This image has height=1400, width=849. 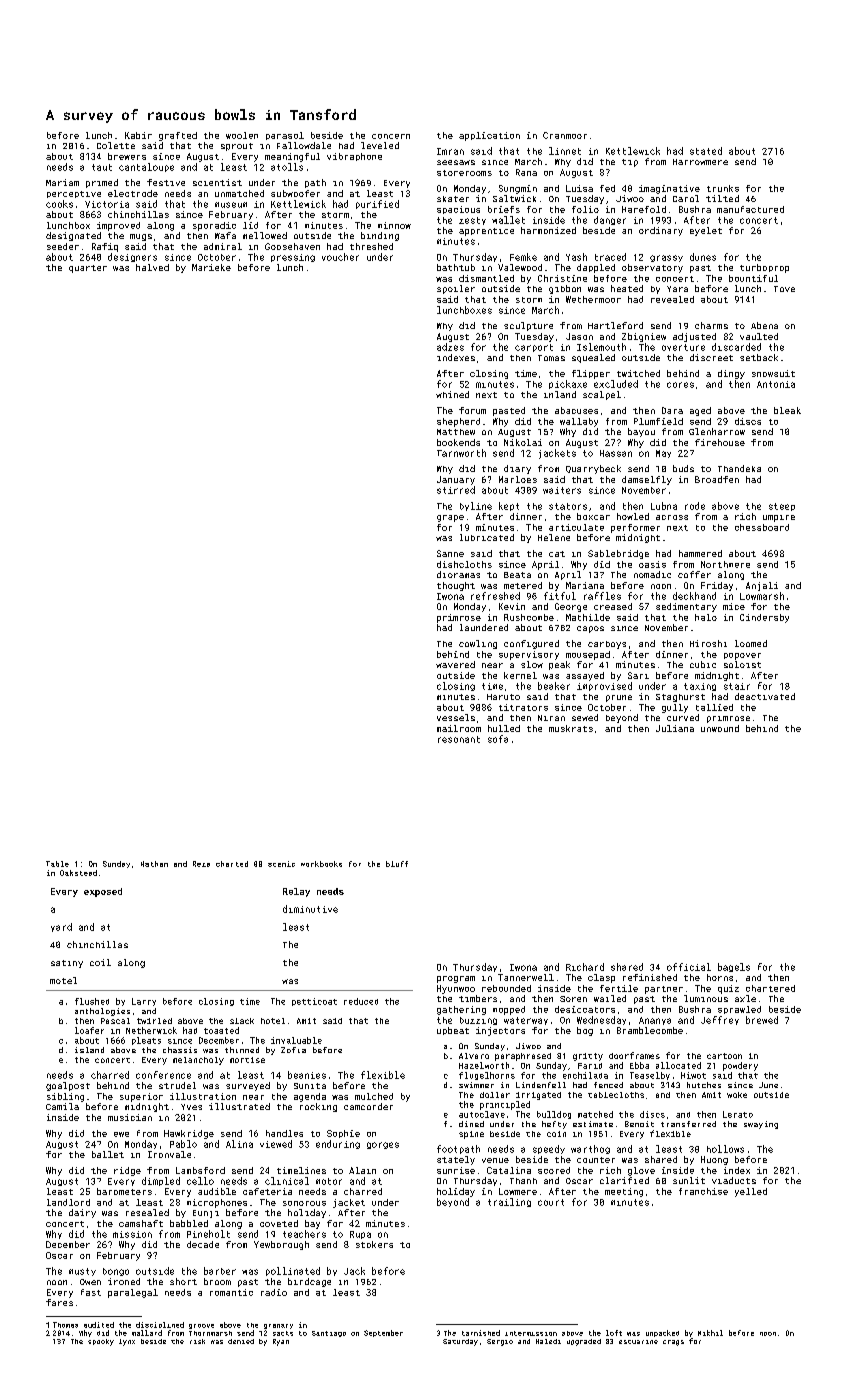 What do you see at coordinates (565, 135) in the image?
I see `Cranmoor` at bounding box center [565, 135].
